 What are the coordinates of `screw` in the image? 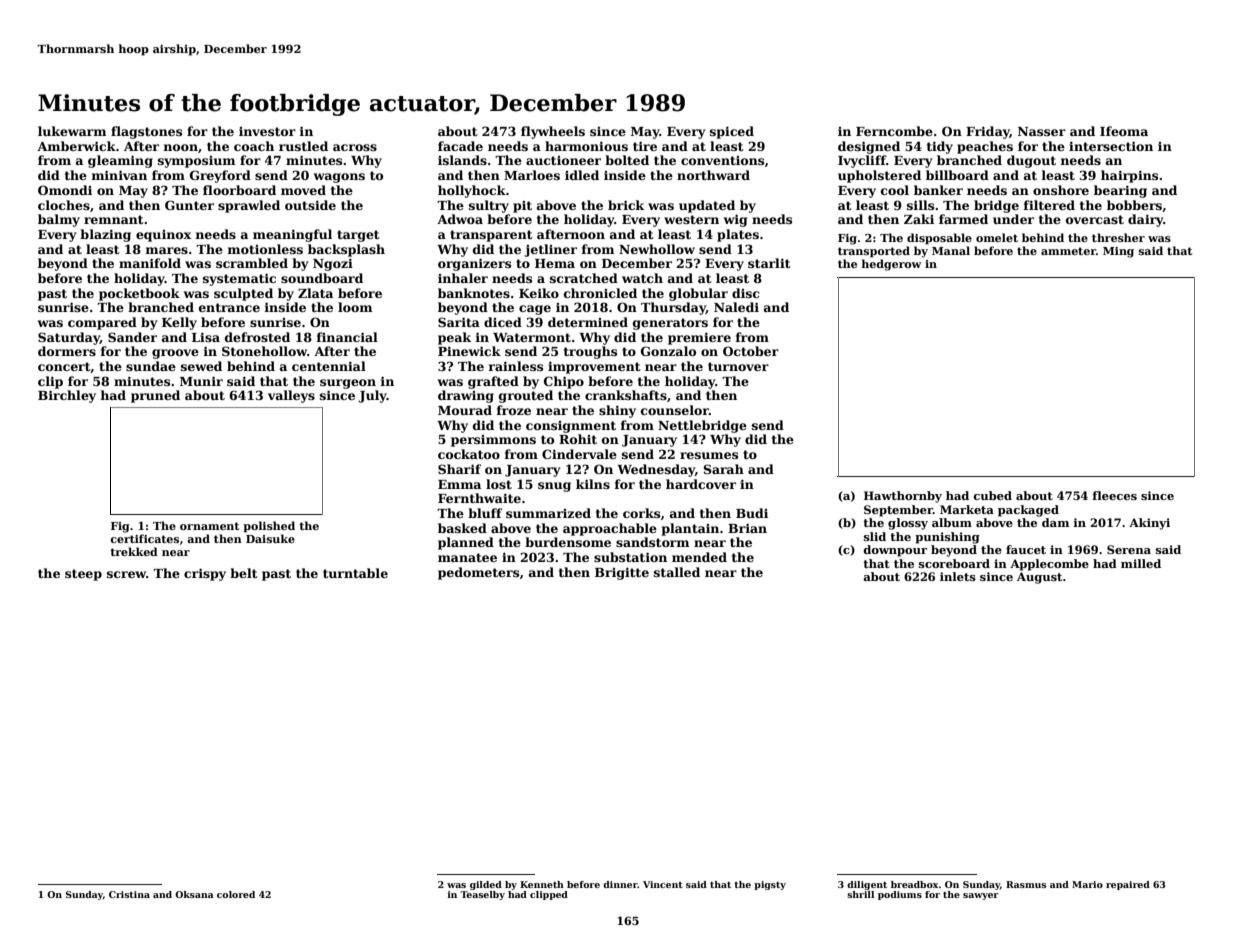 It's located at (126, 574).
